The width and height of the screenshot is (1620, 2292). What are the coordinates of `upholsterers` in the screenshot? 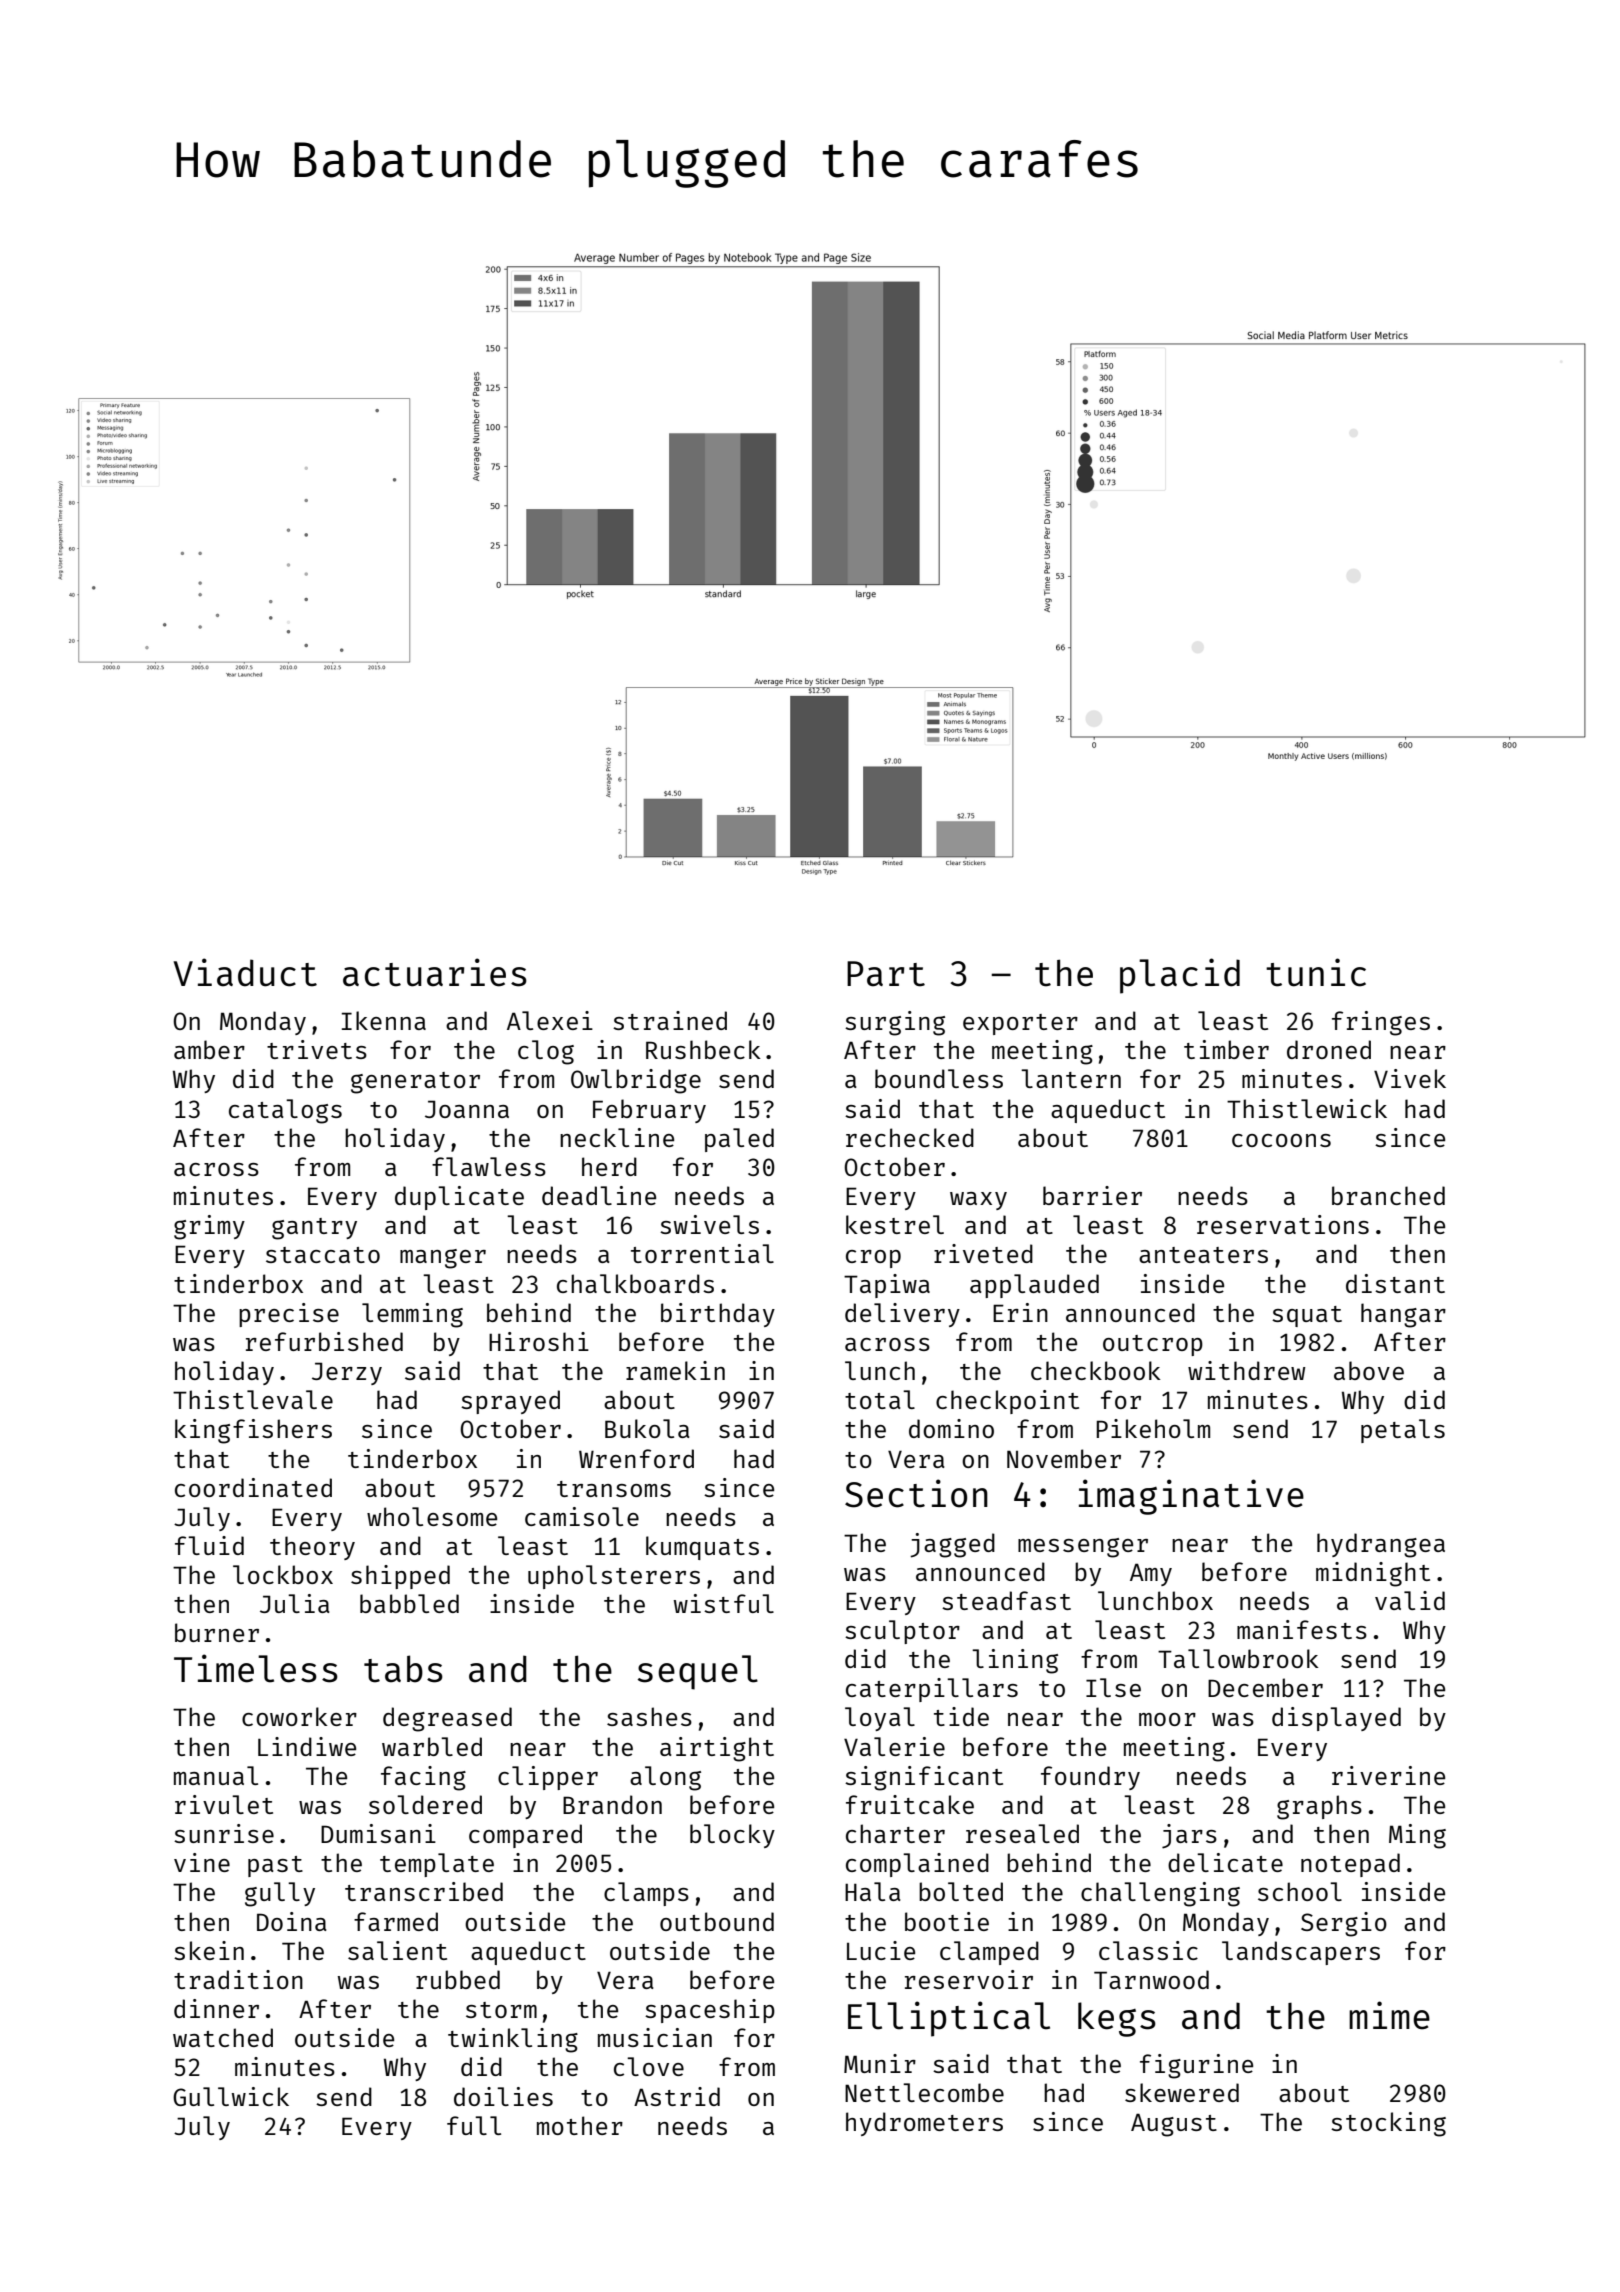 It's located at (614, 1577).
